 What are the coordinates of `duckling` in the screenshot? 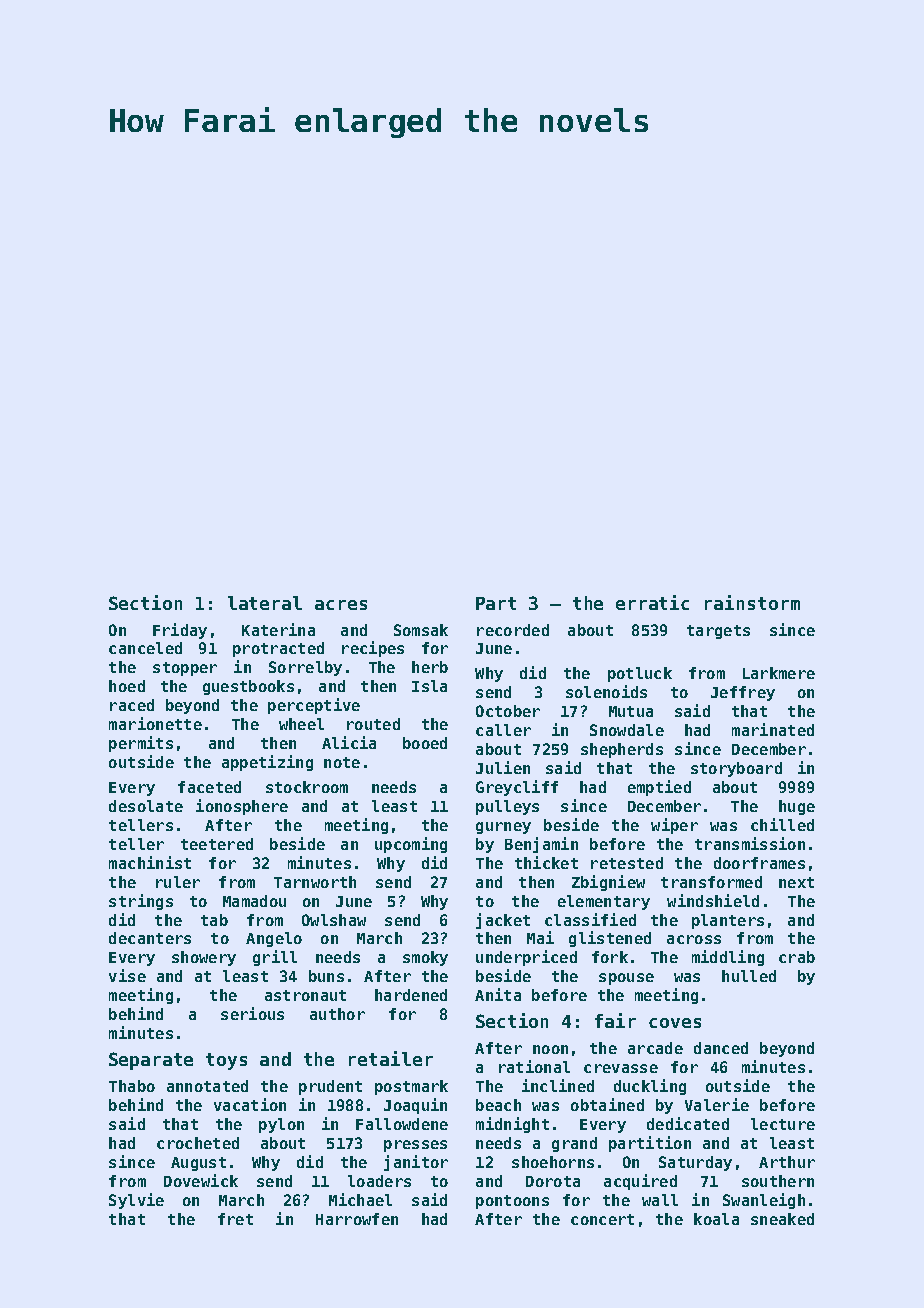 It's located at (650, 1087).
